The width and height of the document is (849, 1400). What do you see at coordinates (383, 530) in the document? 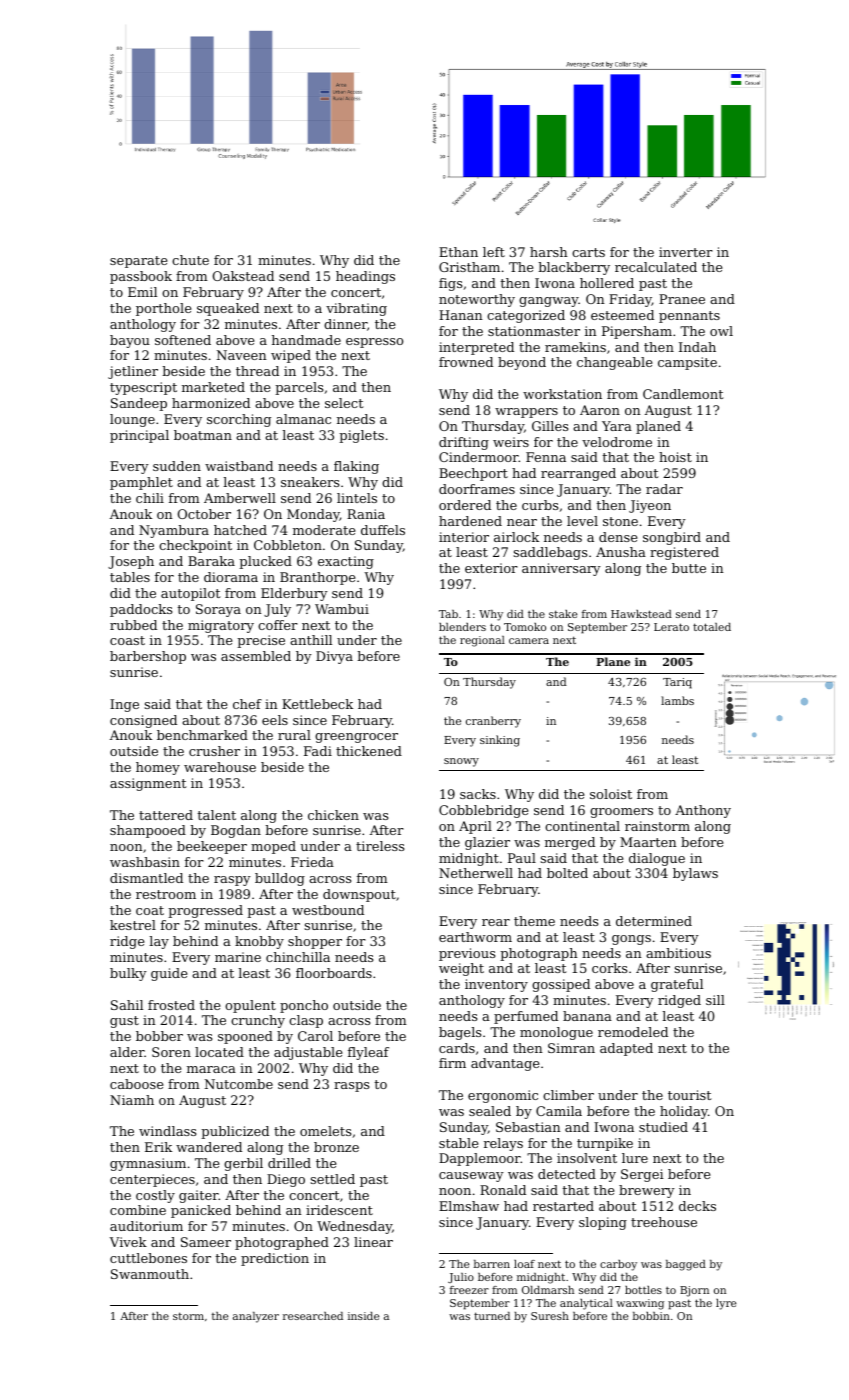
I see `duffels` at bounding box center [383, 530].
